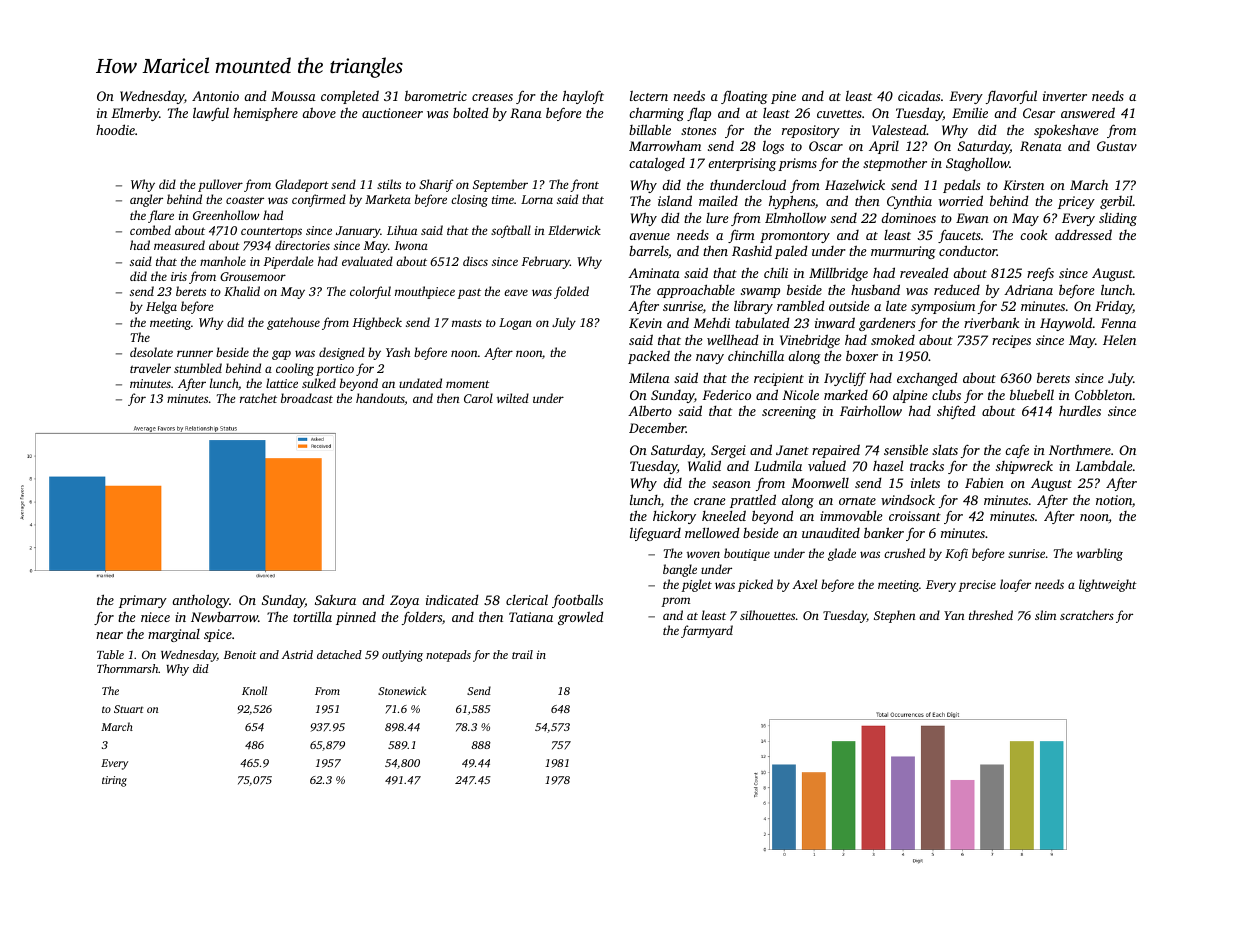 The height and width of the page is (952, 1233). Describe the element at coordinates (1087, 615) in the page. I see `scratchers` at that location.
